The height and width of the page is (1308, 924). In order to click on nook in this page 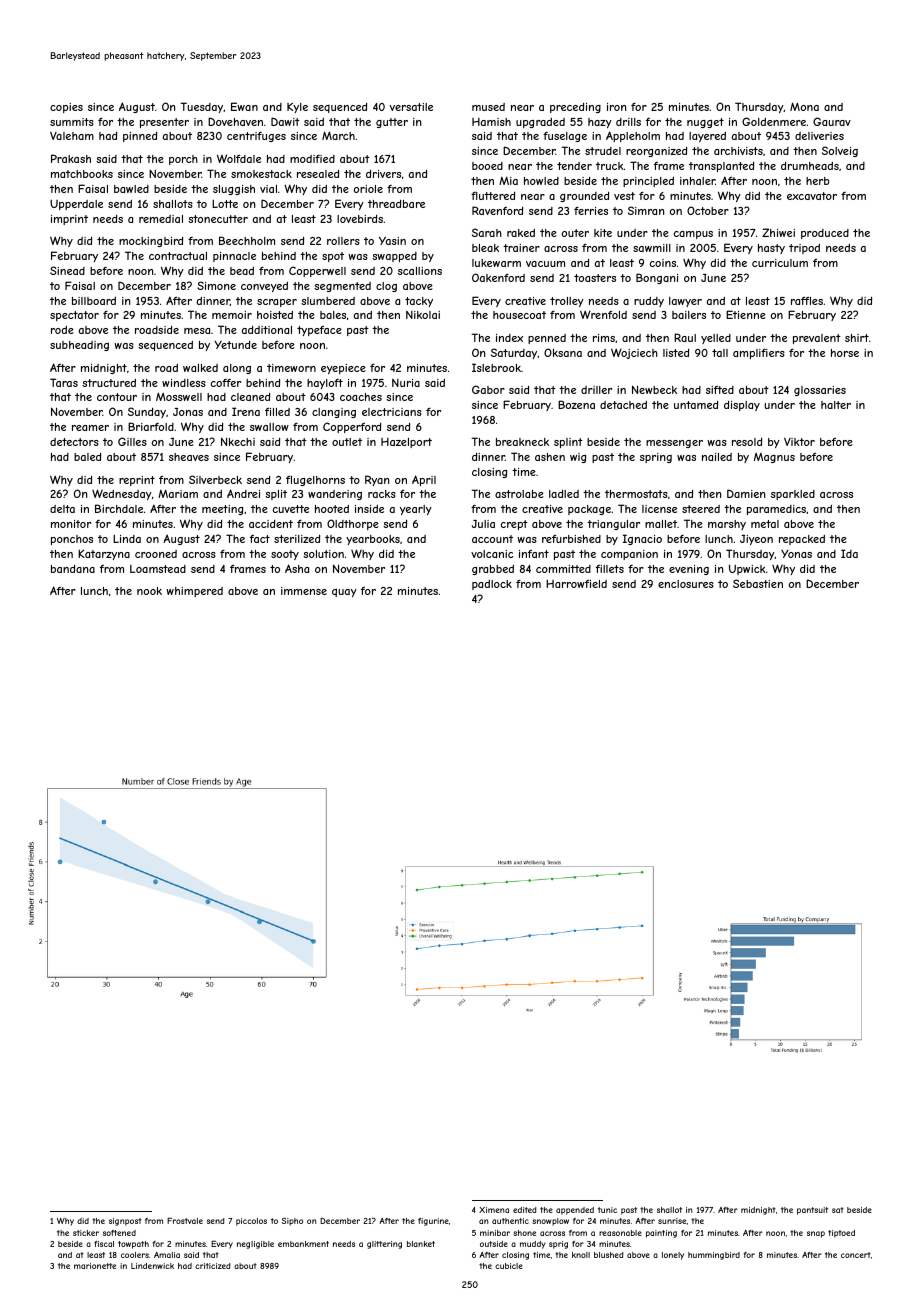, I will do `click(149, 591)`.
